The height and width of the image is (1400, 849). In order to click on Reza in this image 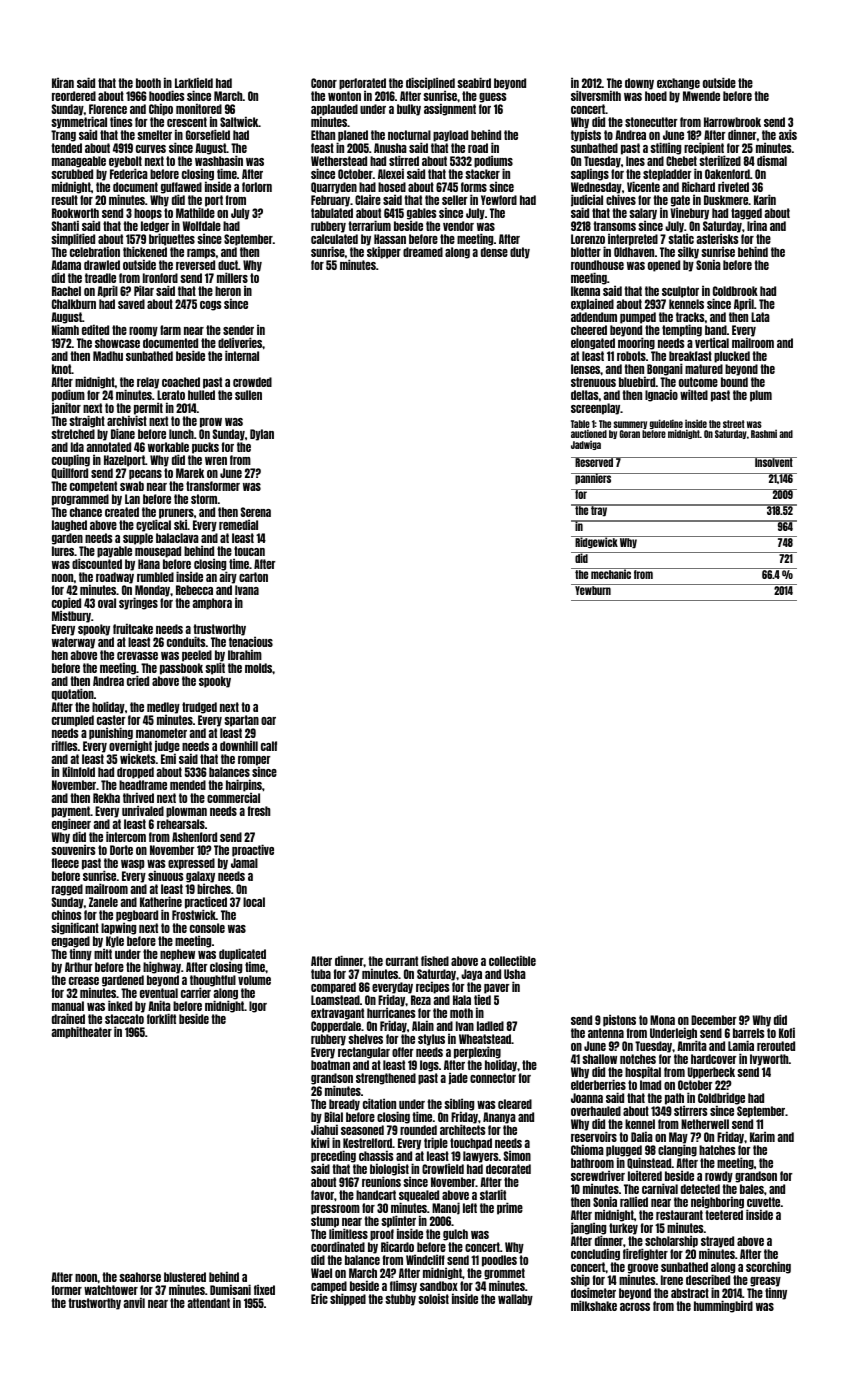, I will do `click(421, 1000)`.
